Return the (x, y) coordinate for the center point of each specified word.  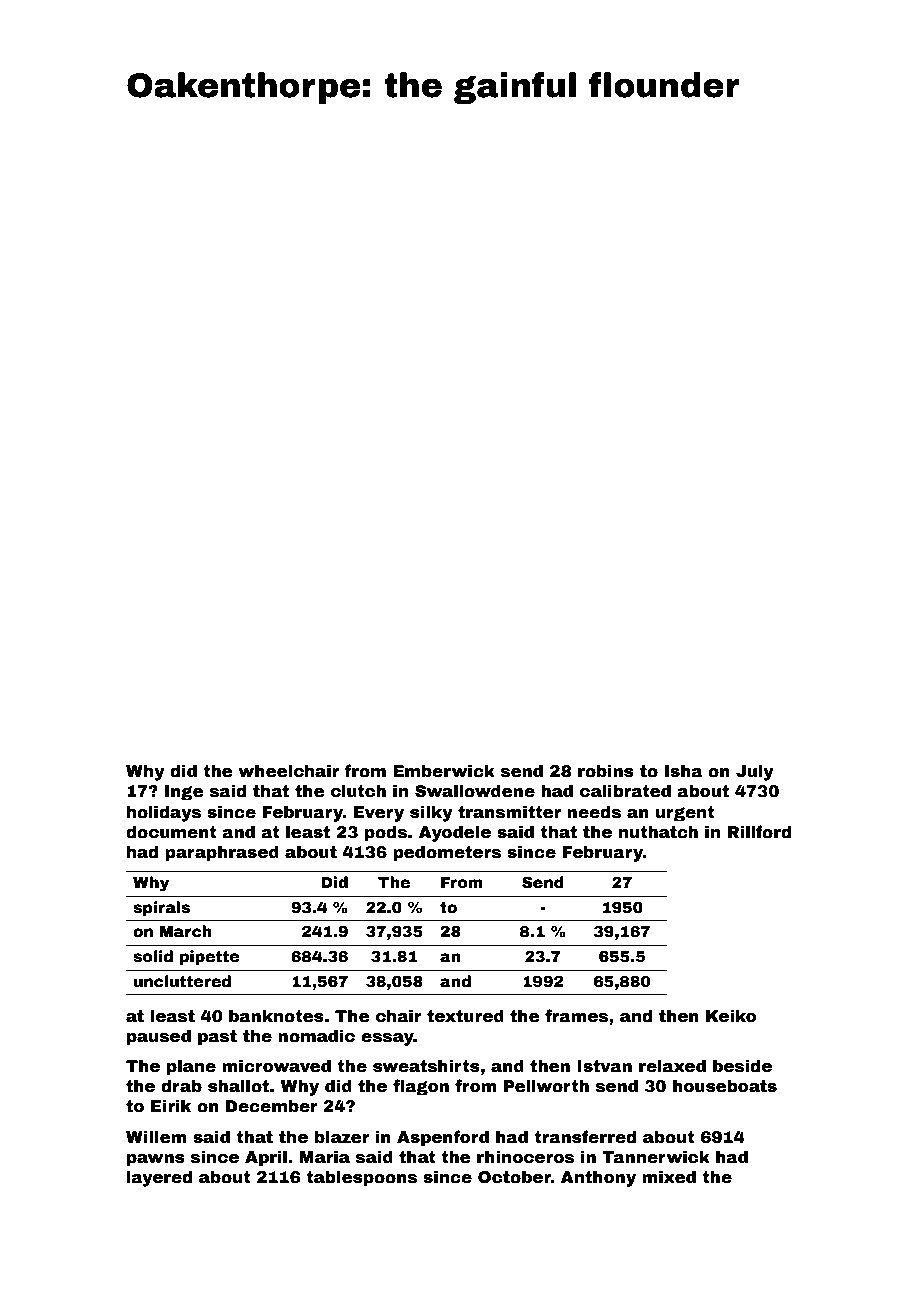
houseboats (725, 1086)
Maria (324, 1157)
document (171, 832)
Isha (684, 771)
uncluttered (182, 981)
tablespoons (361, 1178)
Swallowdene (475, 791)
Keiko (731, 1016)
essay (387, 1039)
